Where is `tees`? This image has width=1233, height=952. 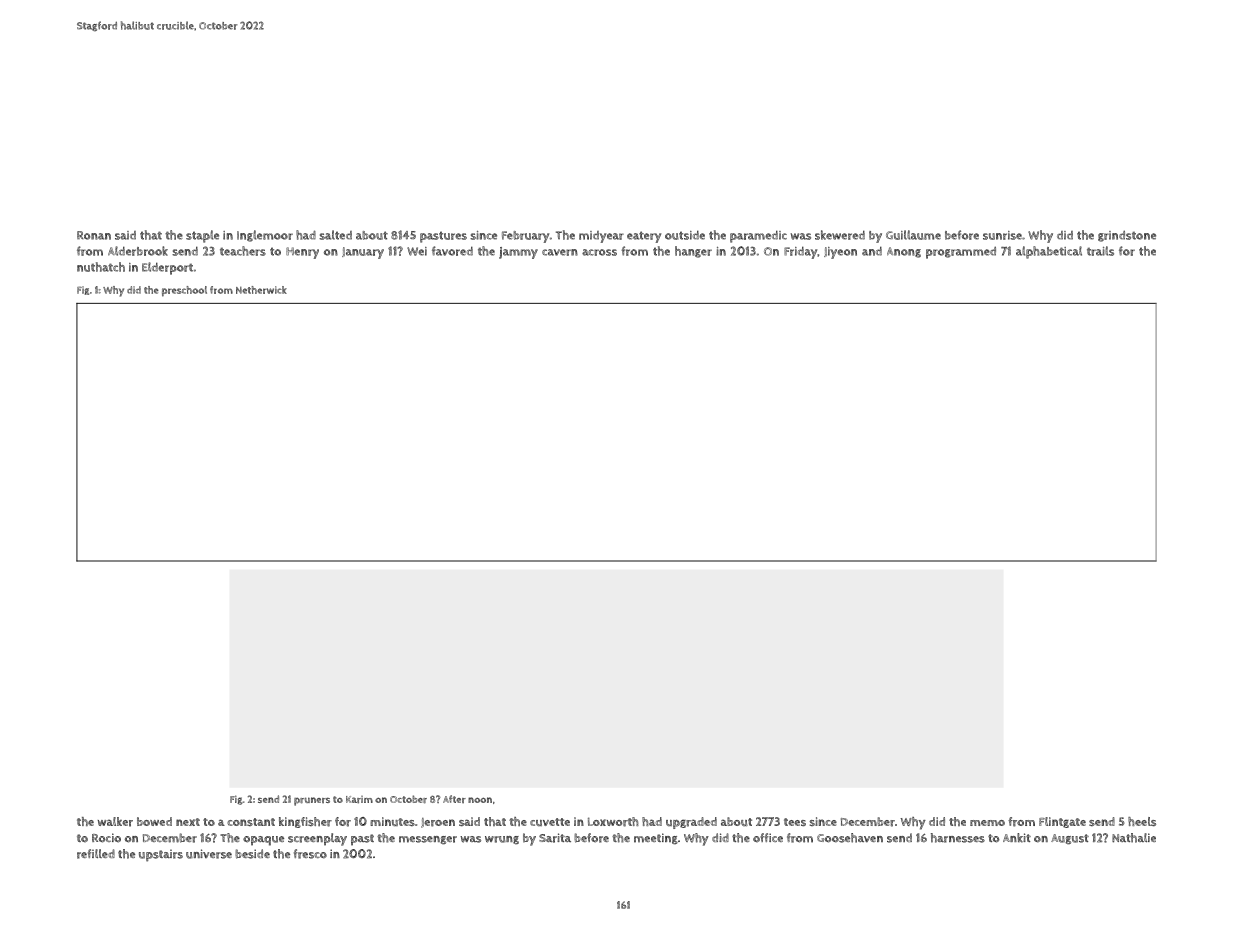
tees is located at coordinates (795, 822).
